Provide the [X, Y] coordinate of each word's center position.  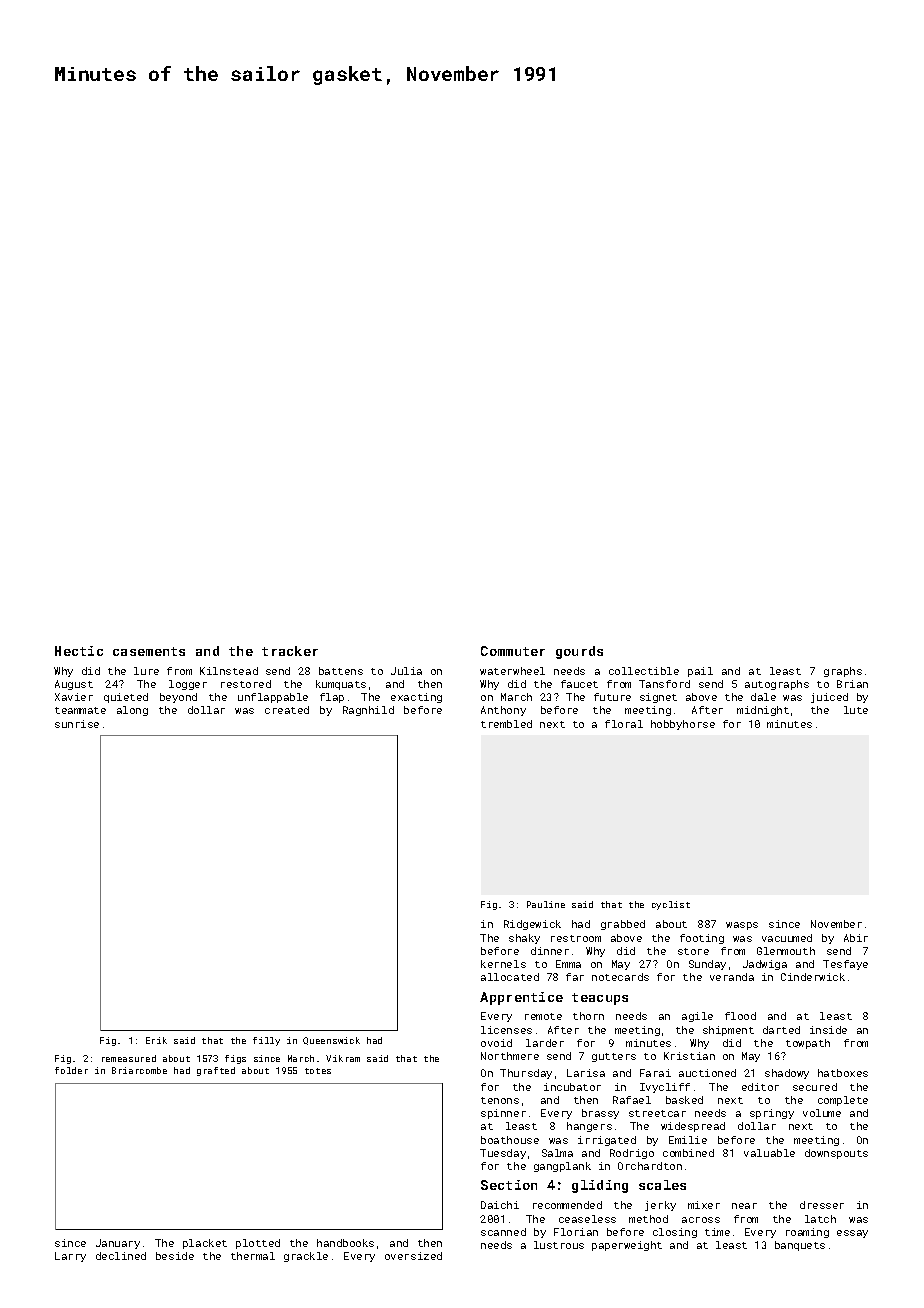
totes [318, 1071]
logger [188, 685]
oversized [413, 1256]
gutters [614, 1057]
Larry [70, 1257]
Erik [156, 1040]
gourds [579, 652]
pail [700, 672]
